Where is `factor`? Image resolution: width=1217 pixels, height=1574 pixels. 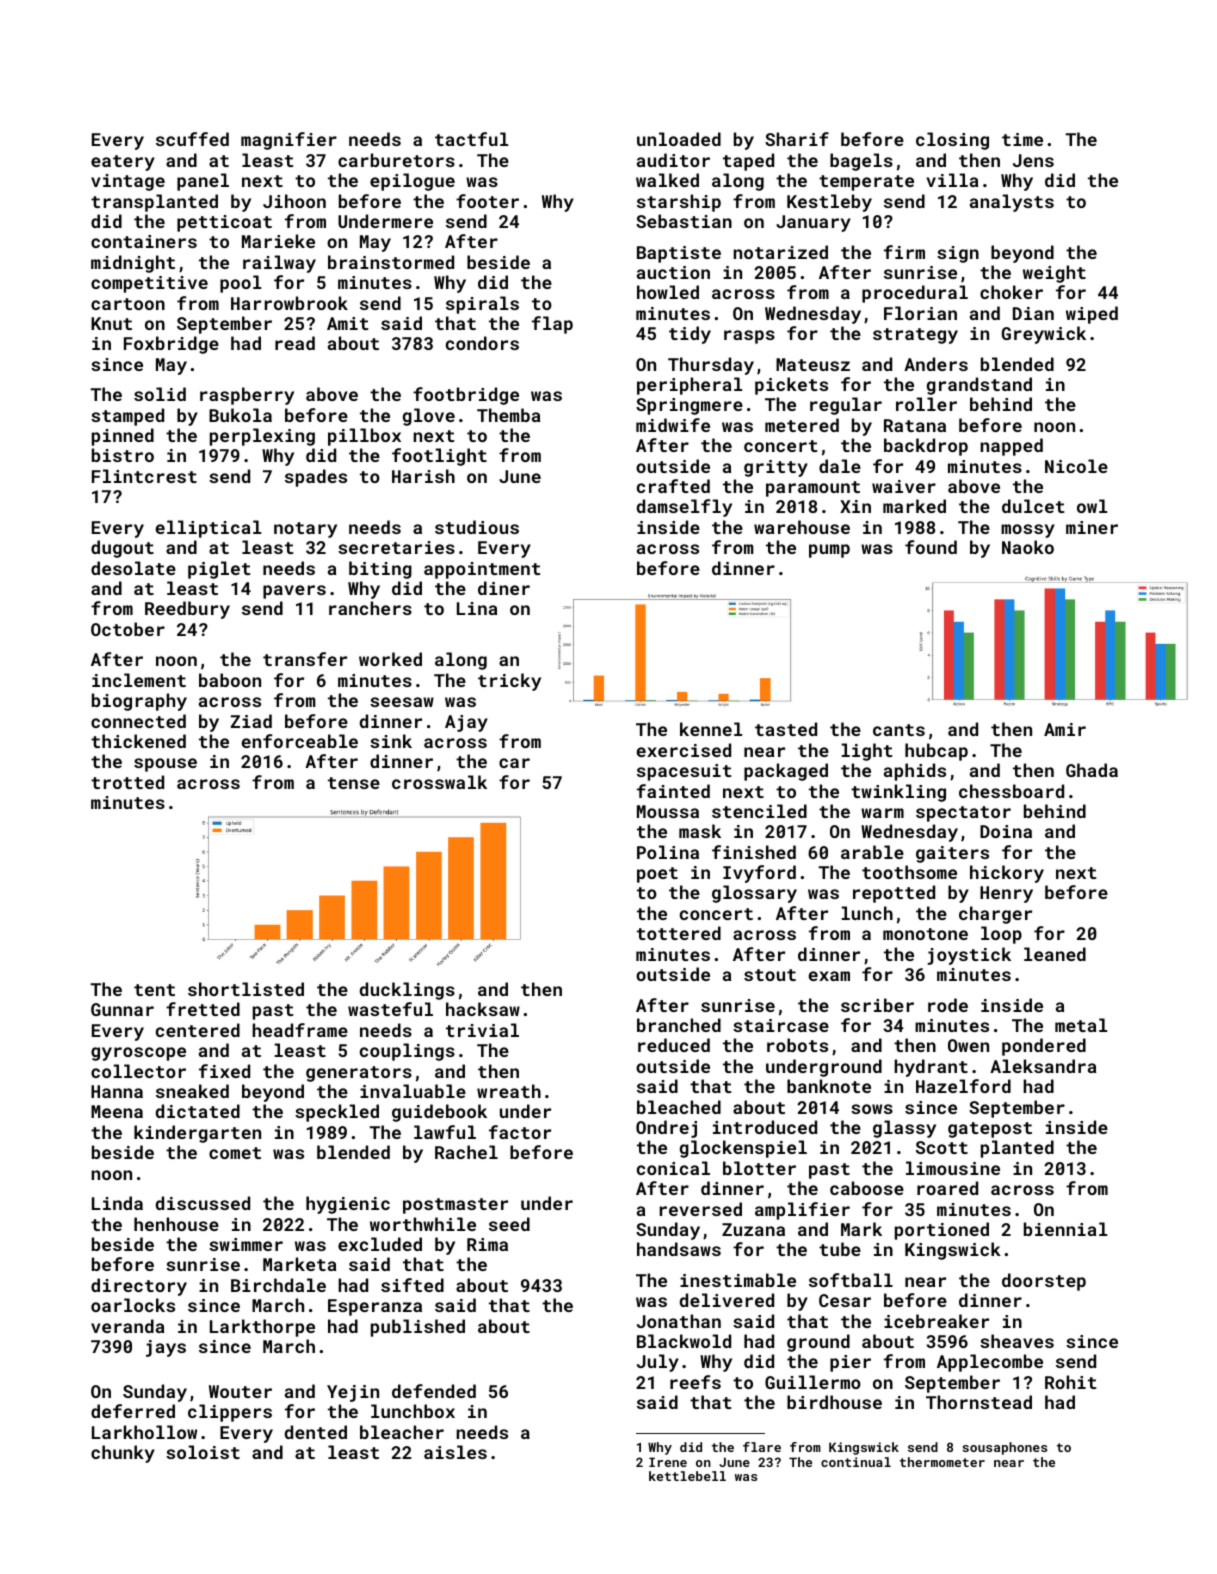 factor is located at coordinates (520, 1132).
